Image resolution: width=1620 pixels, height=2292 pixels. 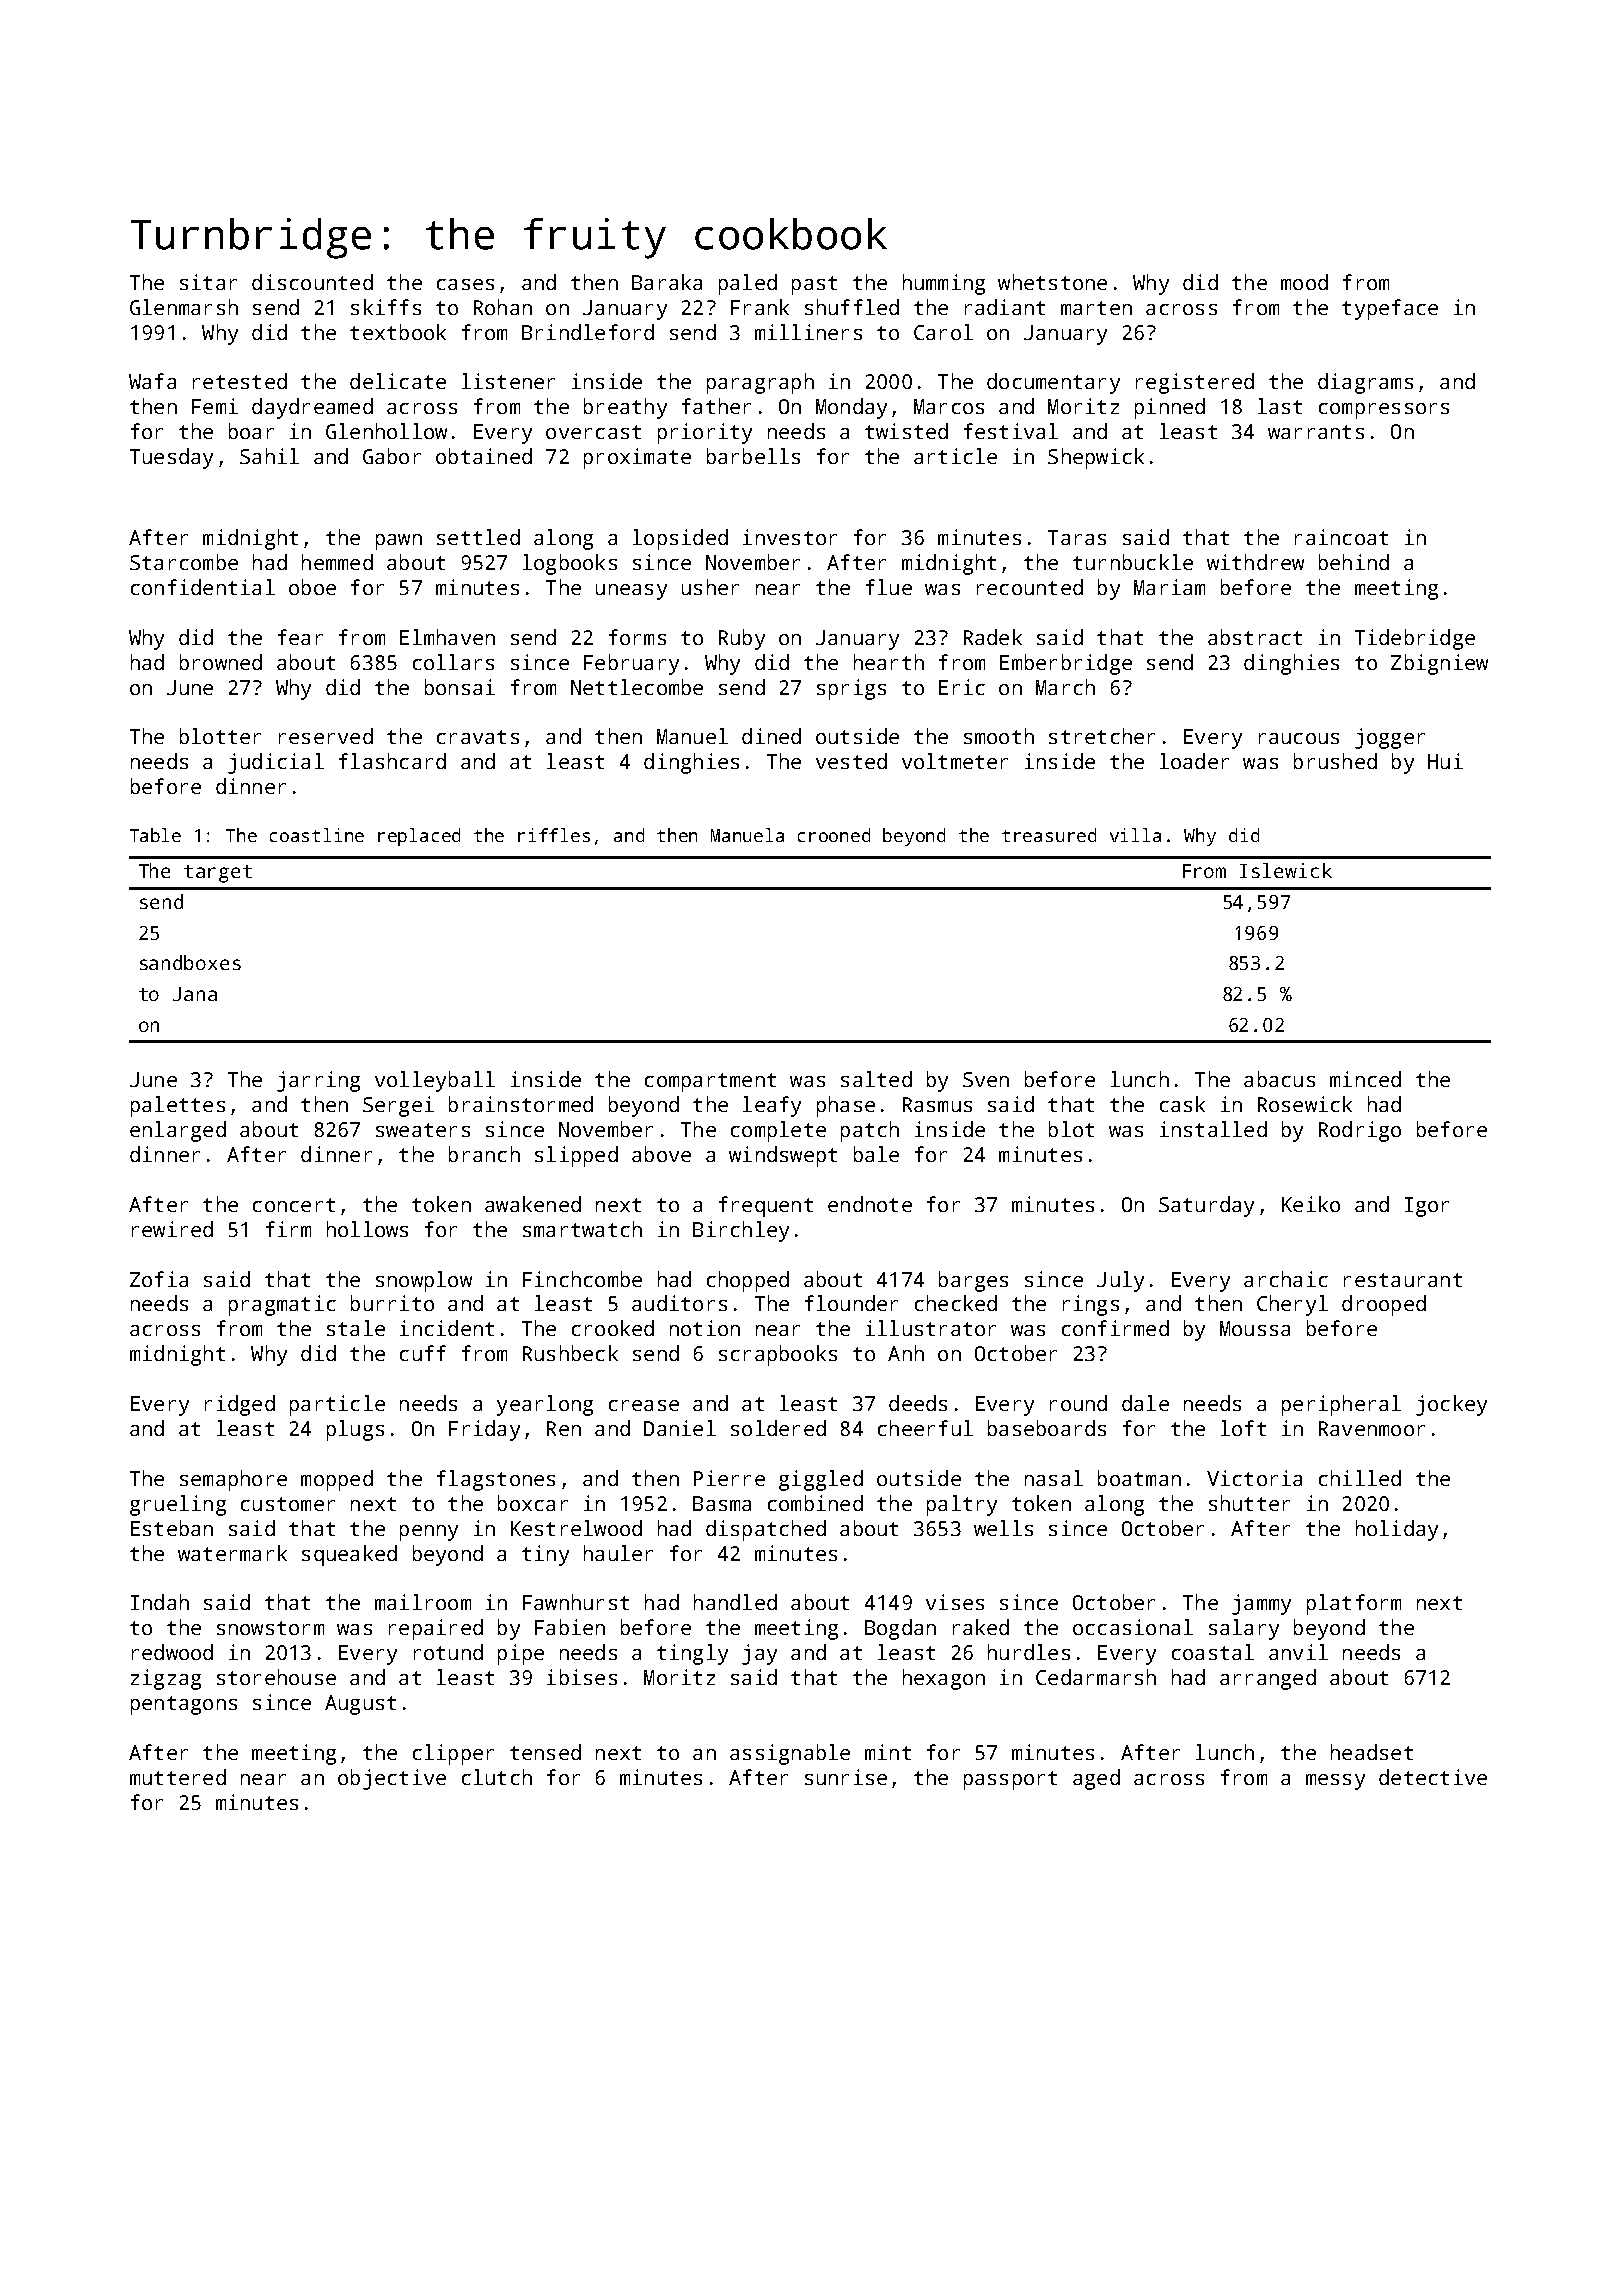 I want to click on combined, so click(x=815, y=1503).
